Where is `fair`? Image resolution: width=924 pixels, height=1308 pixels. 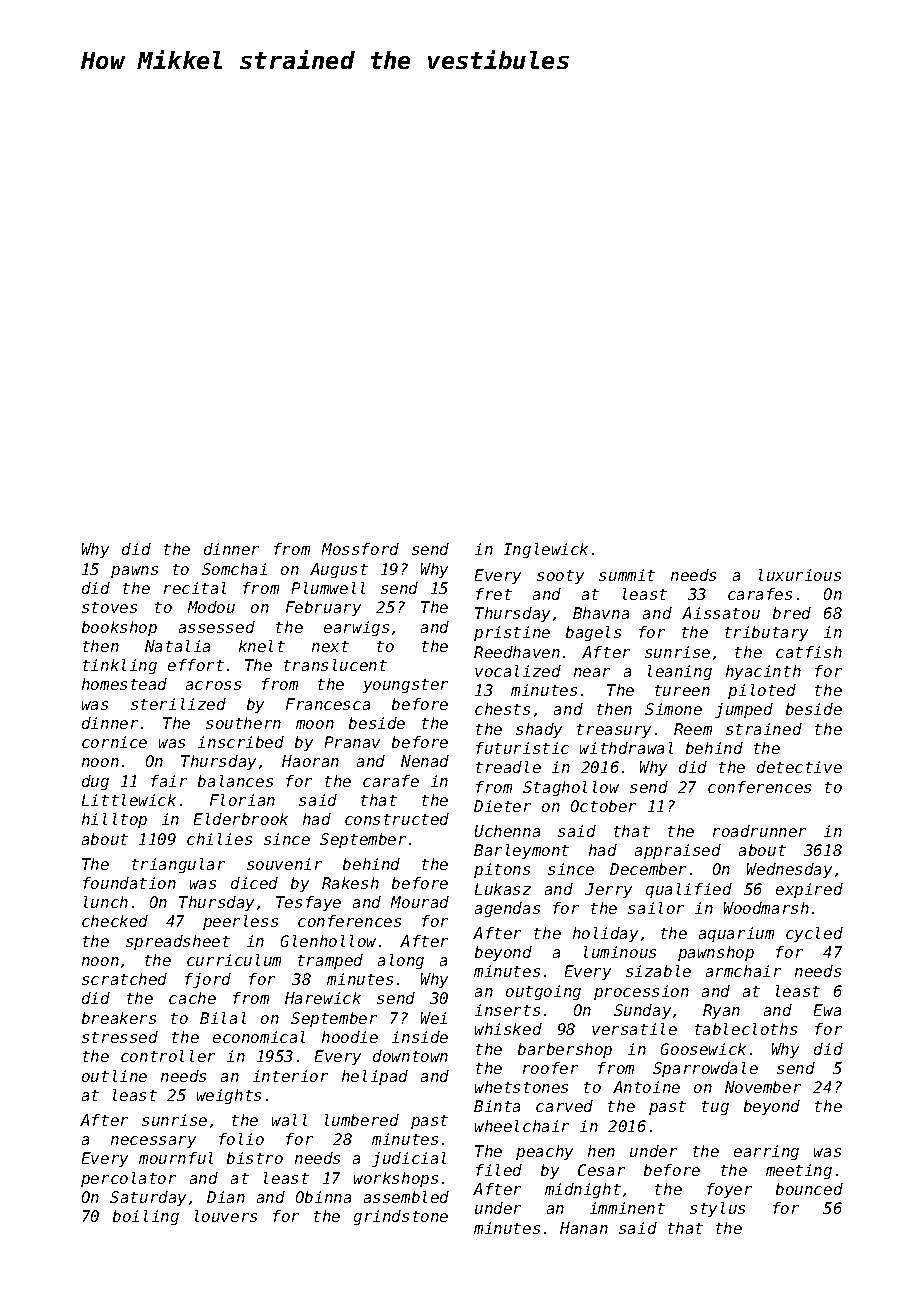
fair is located at coordinates (169, 781).
